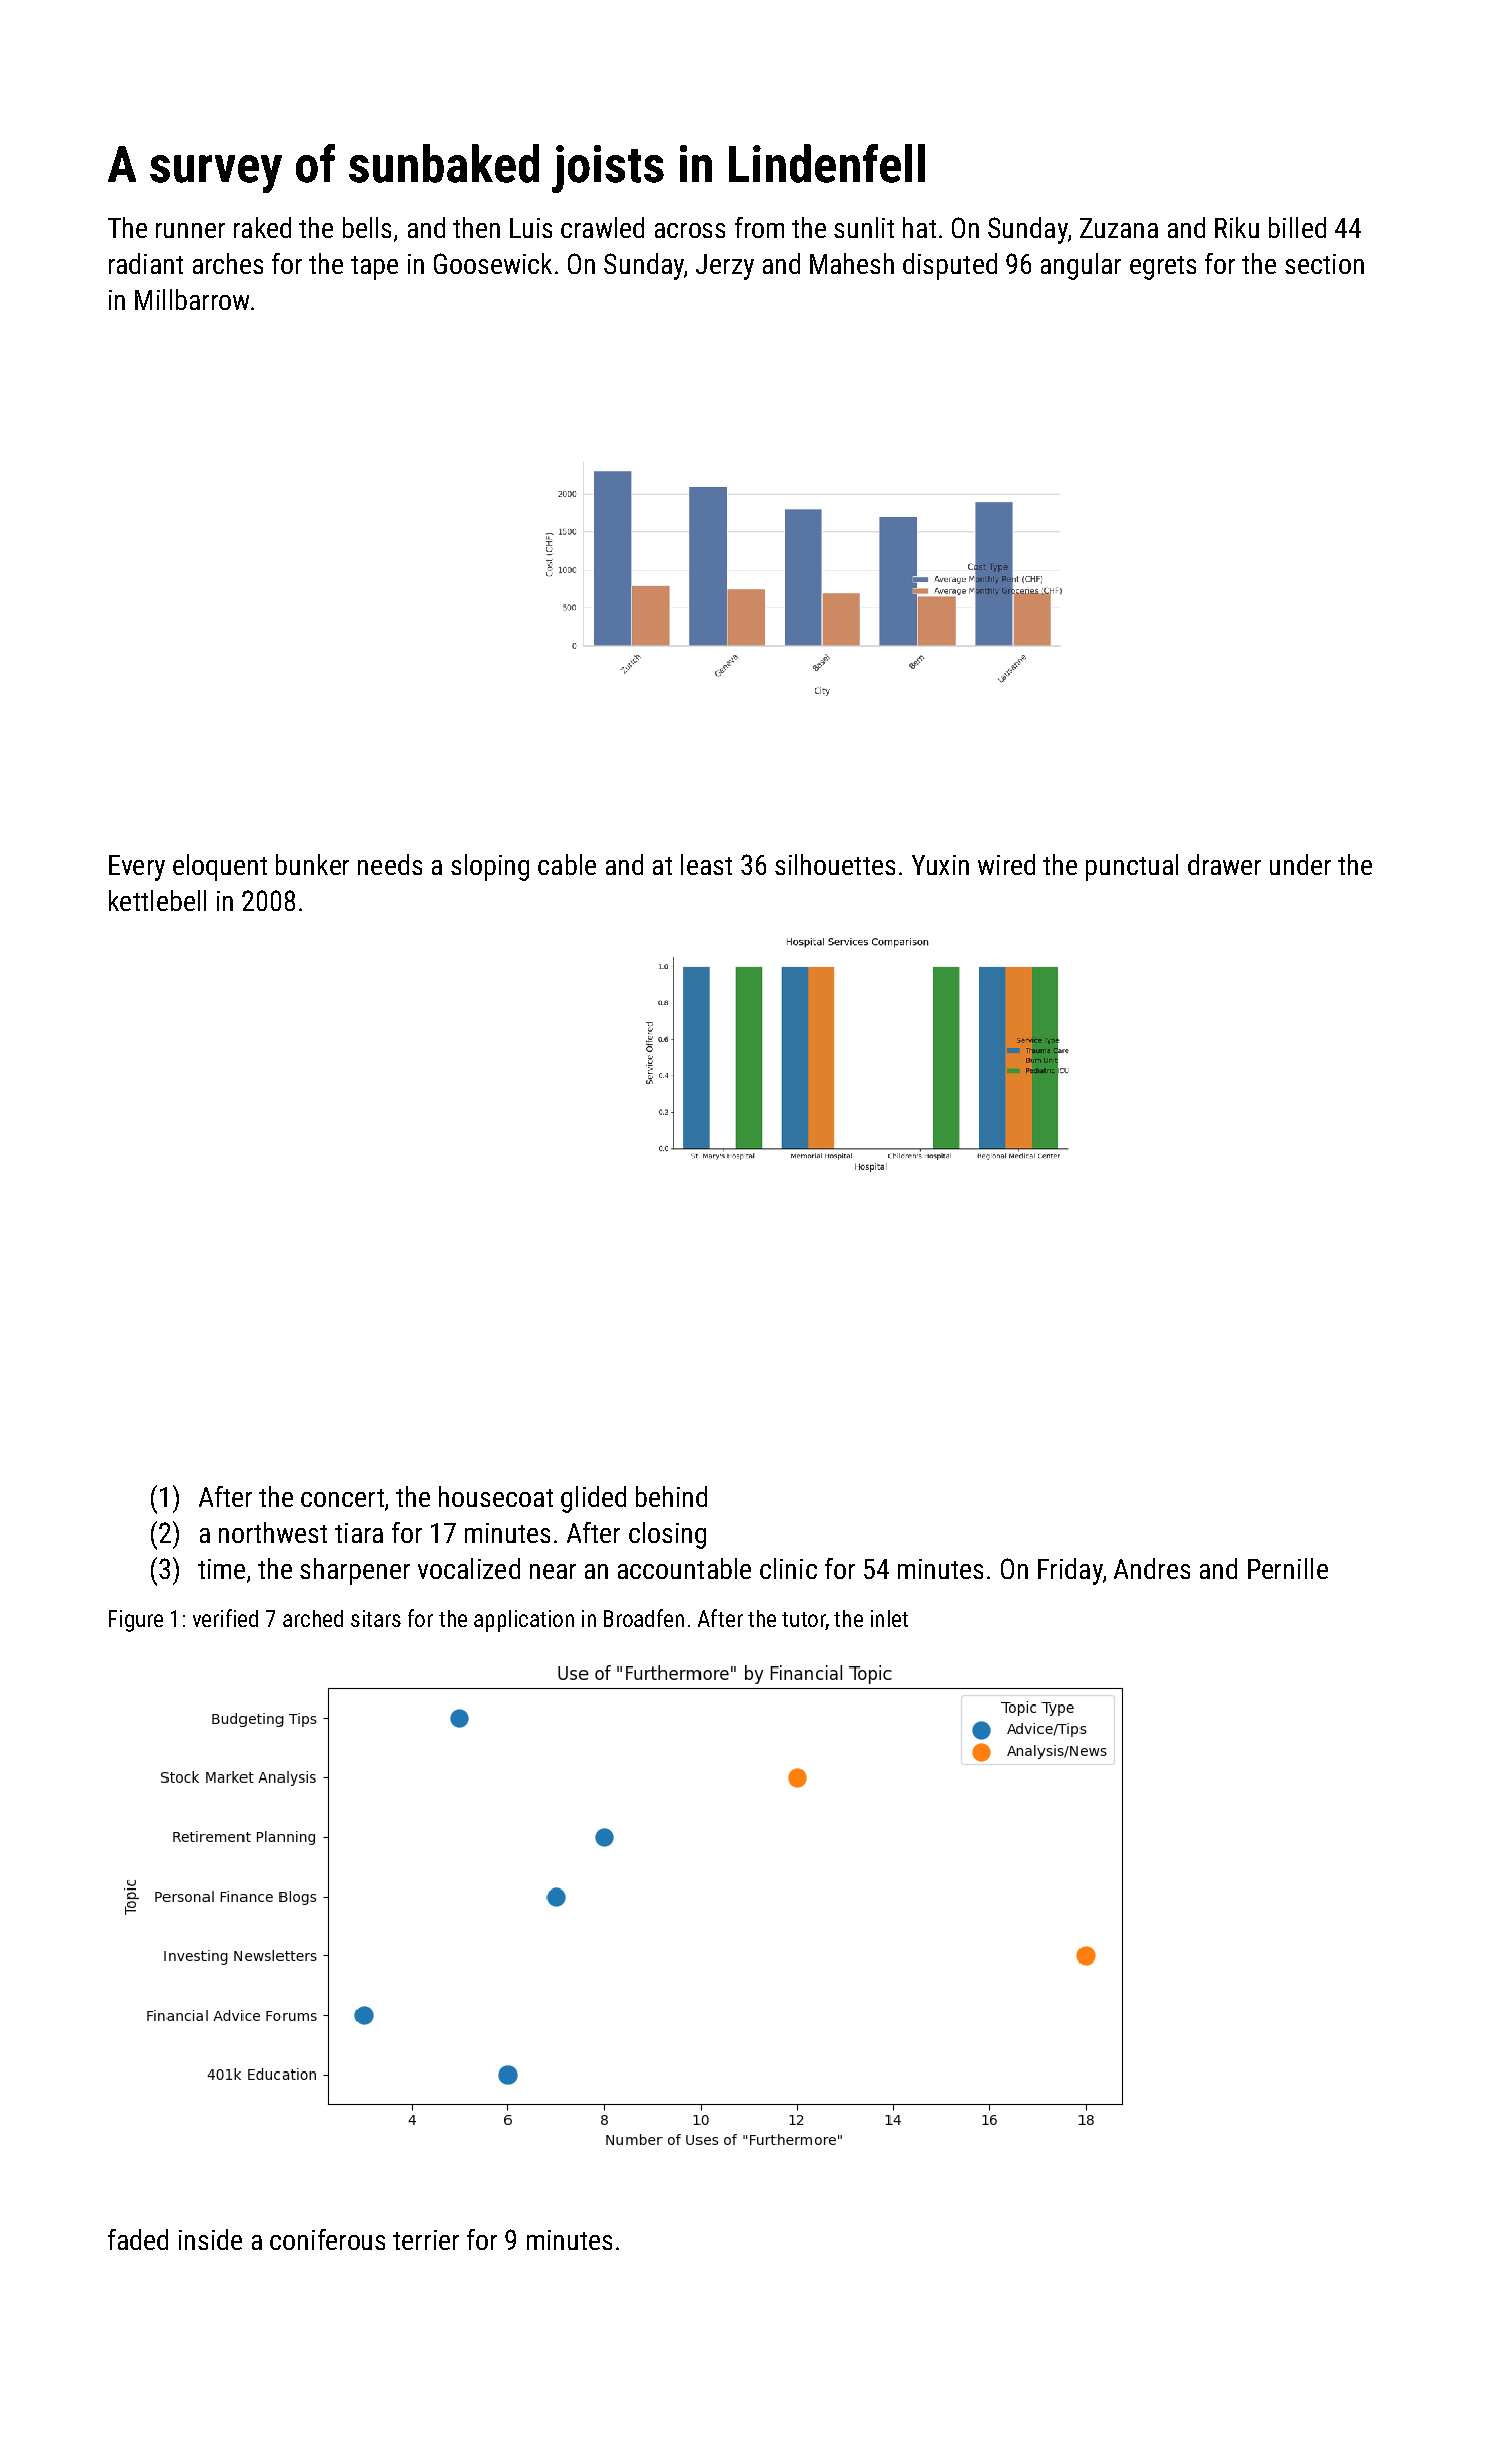 The image size is (1496, 2464). I want to click on sitars, so click(376, 1618).
